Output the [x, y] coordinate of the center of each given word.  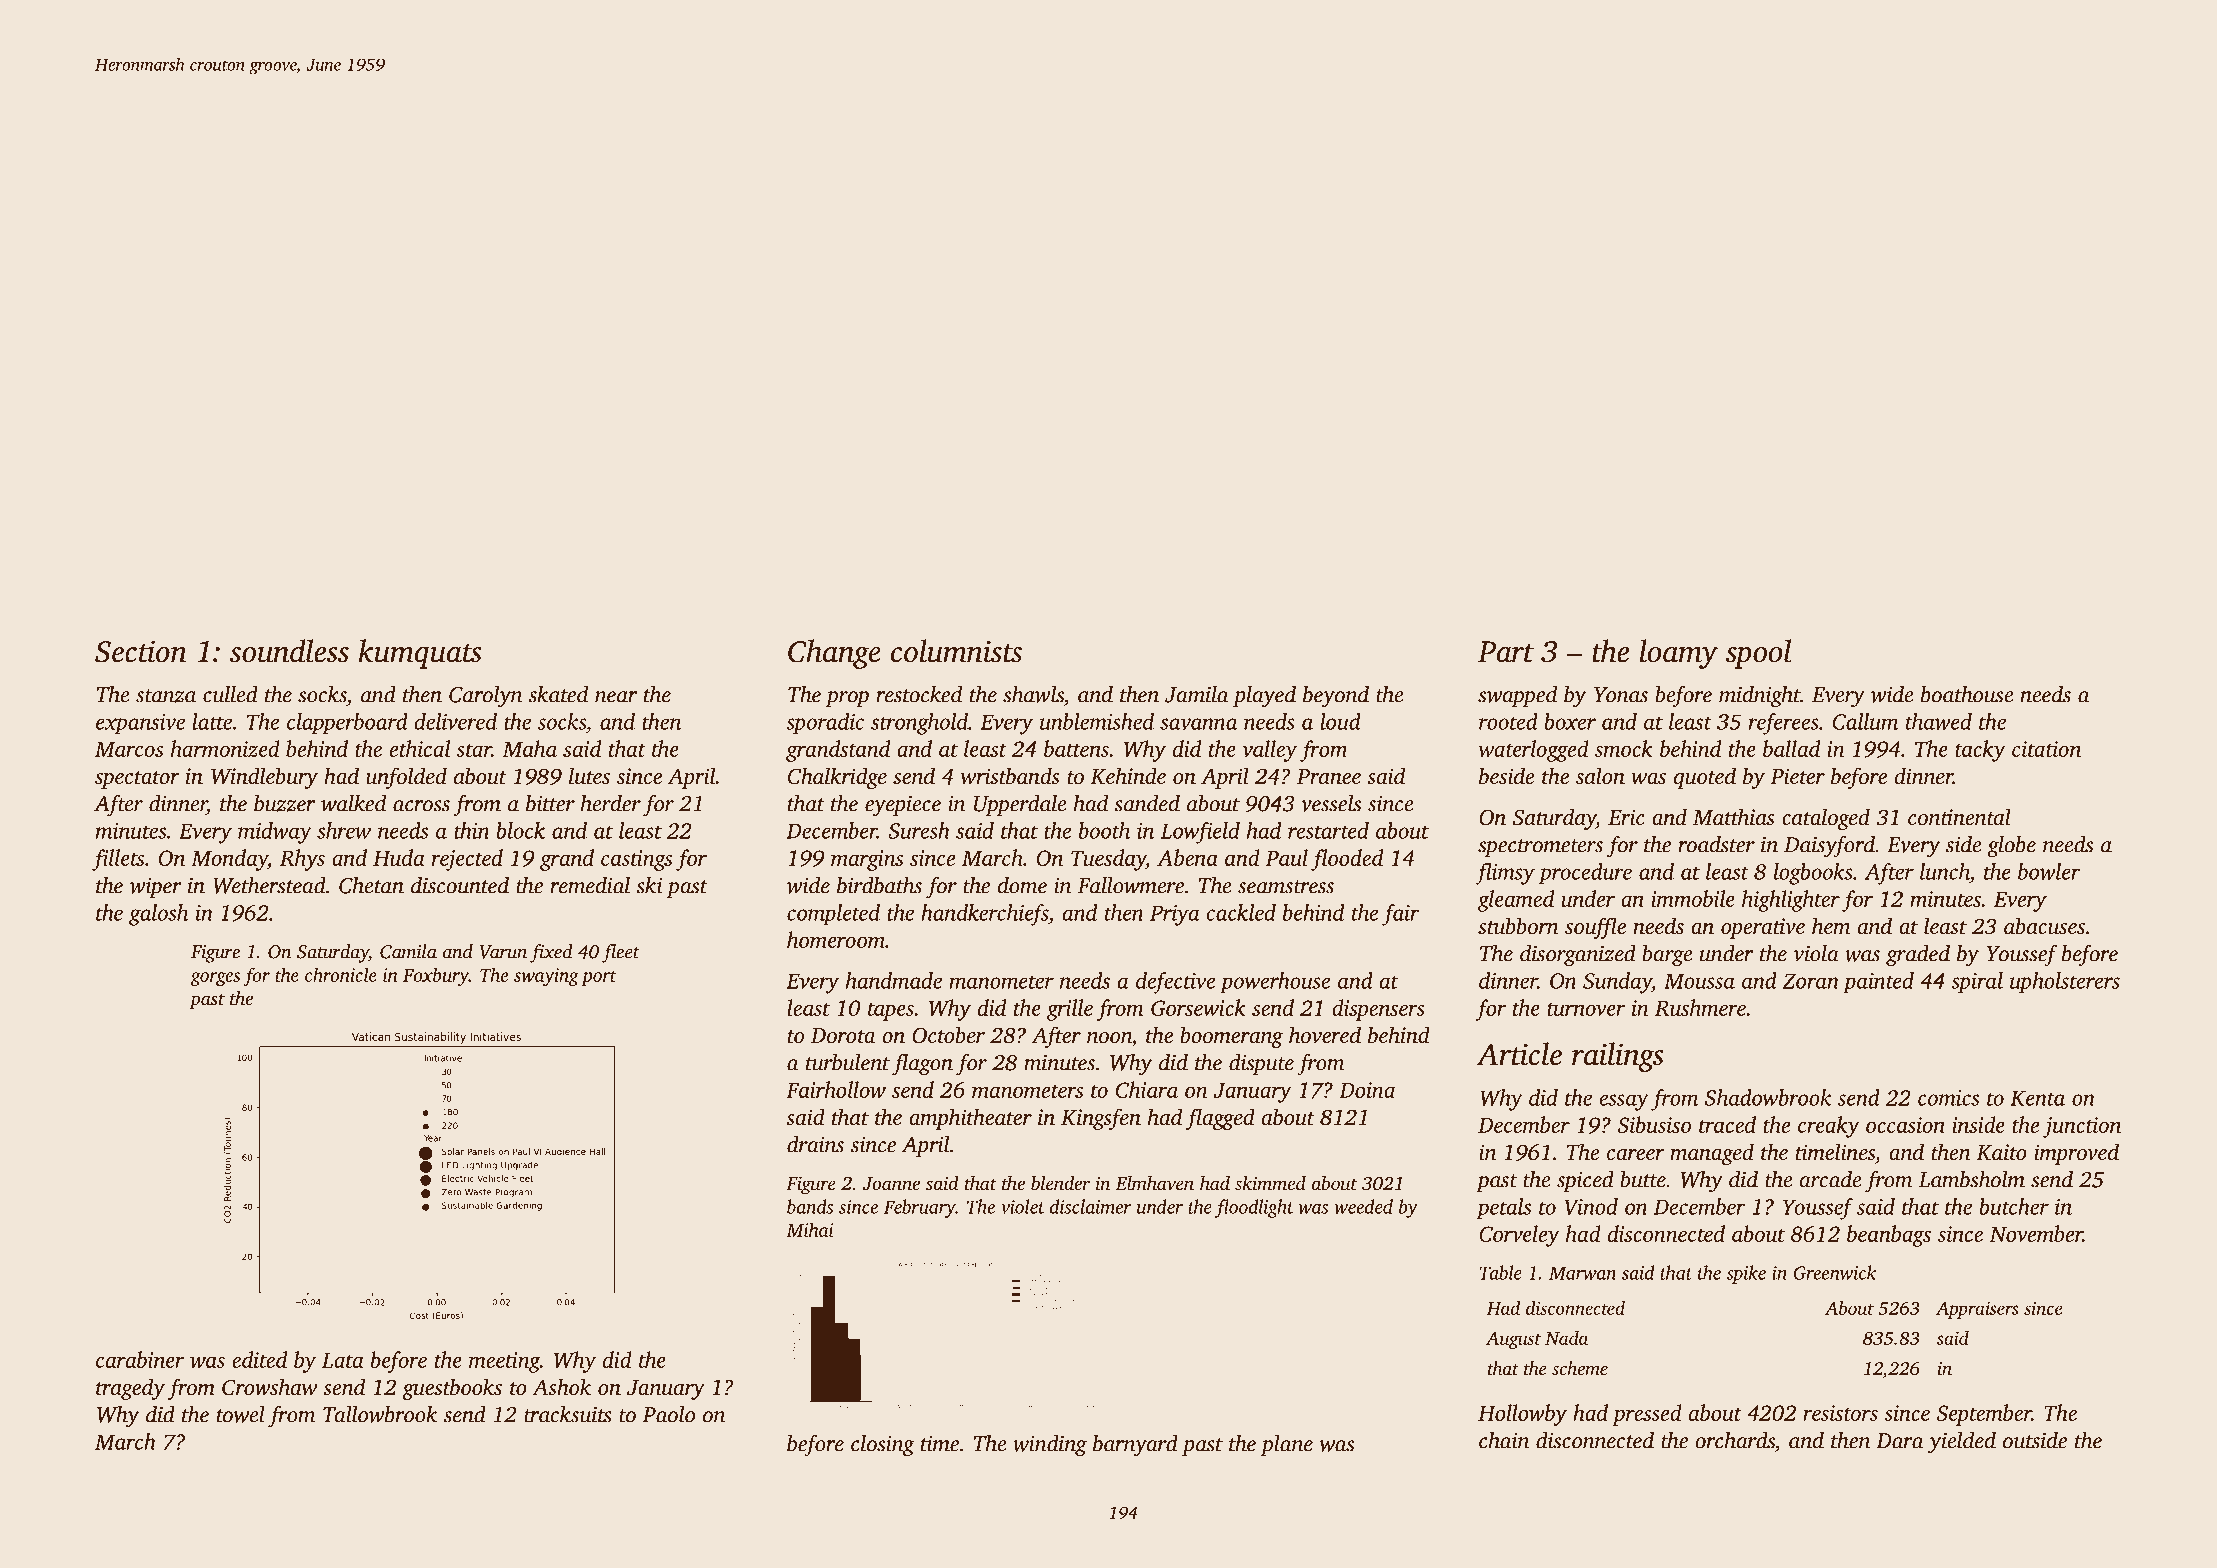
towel [241, 1414]
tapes [891, 1012]
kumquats [420, 654]
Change [834, 654]
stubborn [1518, 925]
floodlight [1254, 1208]
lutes [589, 775]
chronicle [341, 974]
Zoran [1811, 981]
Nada [1566, 1338]
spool [1759, 654]
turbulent [848, 1062]
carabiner [140, 1359]
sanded [1147, 803]
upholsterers [2065, 983]
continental [1959, 816]
